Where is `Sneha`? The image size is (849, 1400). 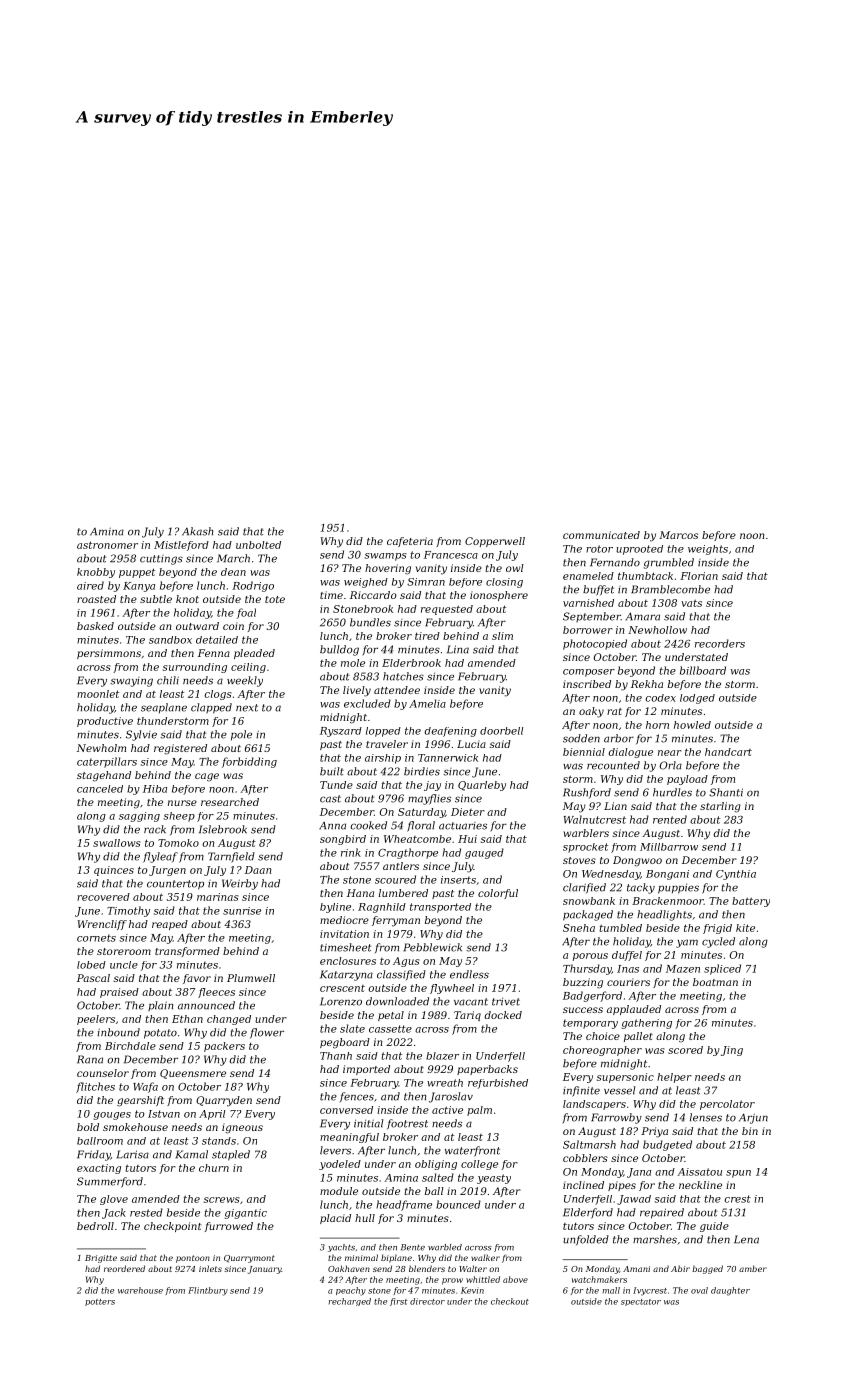 Sneha is located at coordinates (579, 928).
